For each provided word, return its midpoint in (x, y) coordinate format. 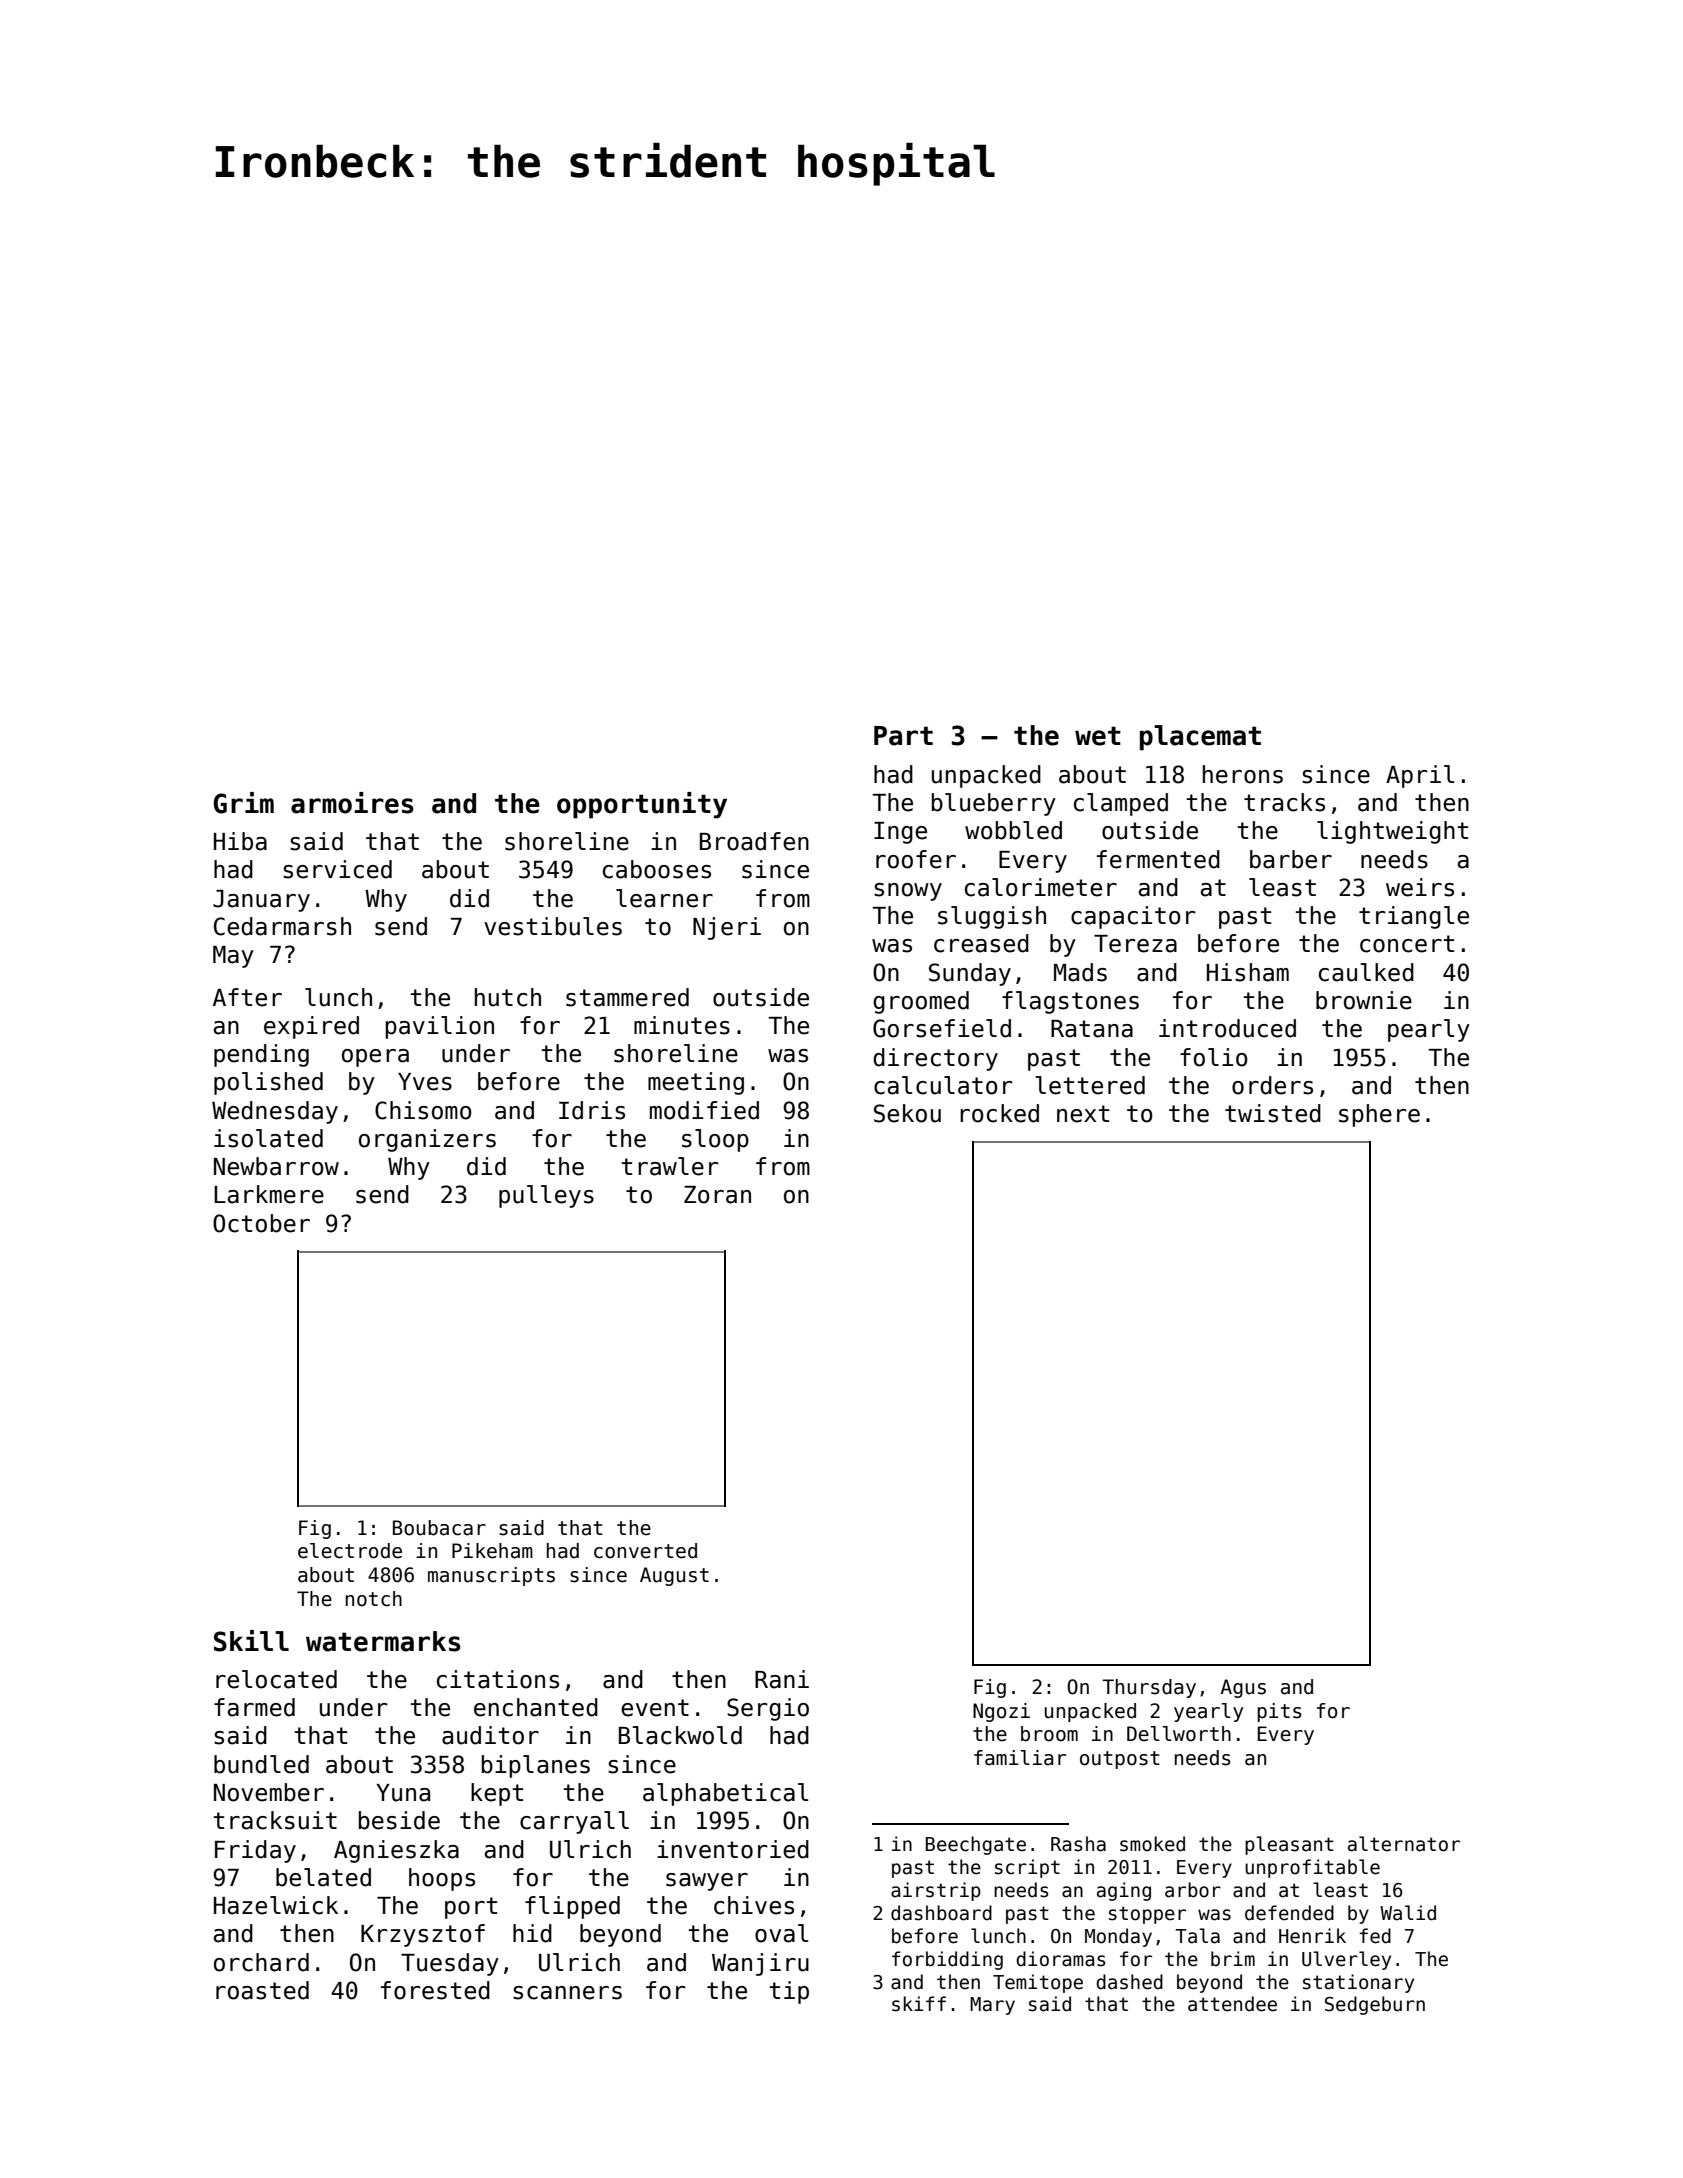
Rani (782, 1679)
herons (1243, 774)
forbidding (947, 1960)
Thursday (1149, 1688)
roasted (262, 1990)
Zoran (717, 1195)
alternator (1404, 1844)
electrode (350, 1551)
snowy (908, 892)
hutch (508, 997)
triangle (1414, 917)
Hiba (240, 841)
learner (664, 898)
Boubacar (439, 1528)
